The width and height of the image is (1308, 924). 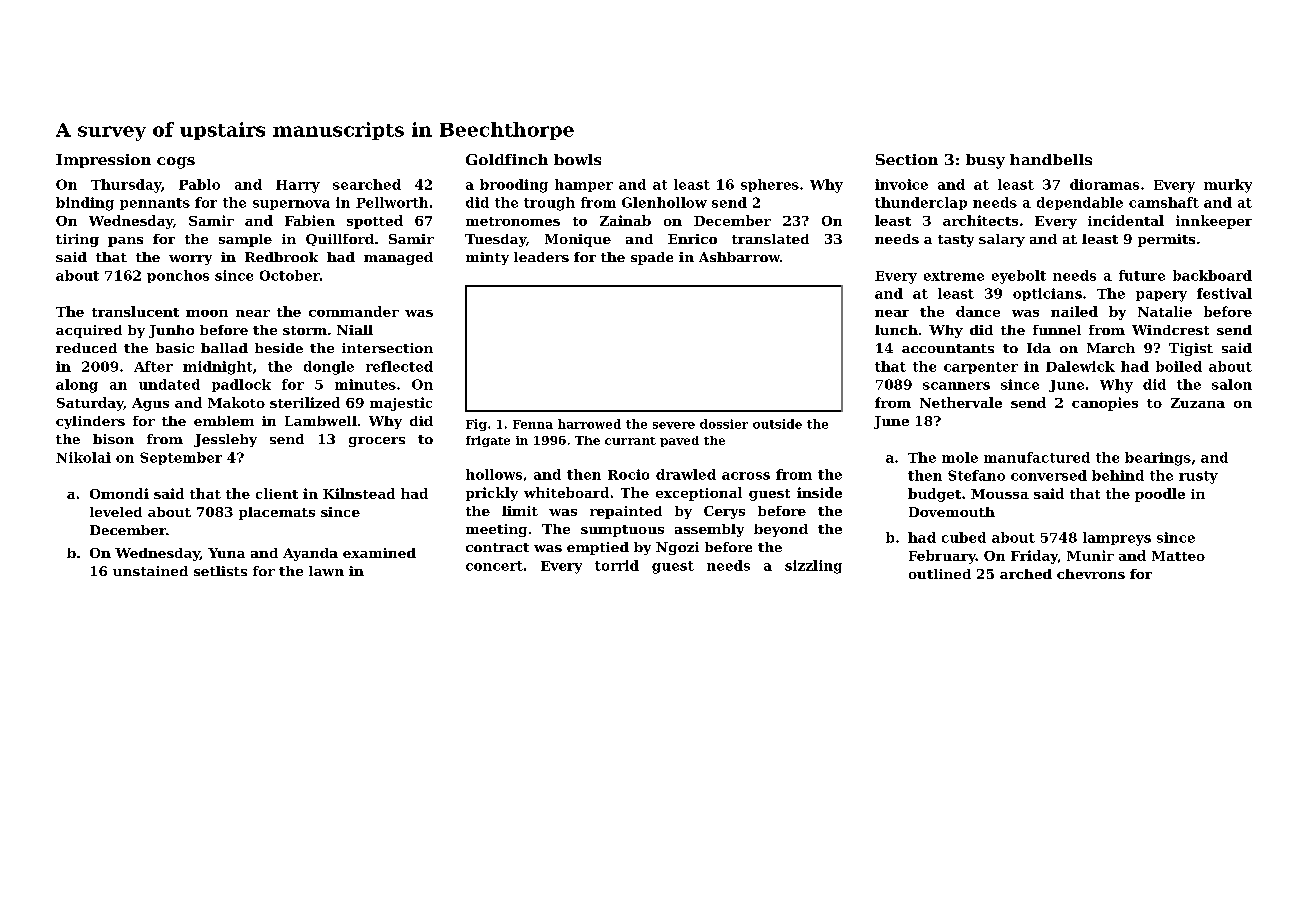 I want to click on Saturday, so click(x=90, y=404).
